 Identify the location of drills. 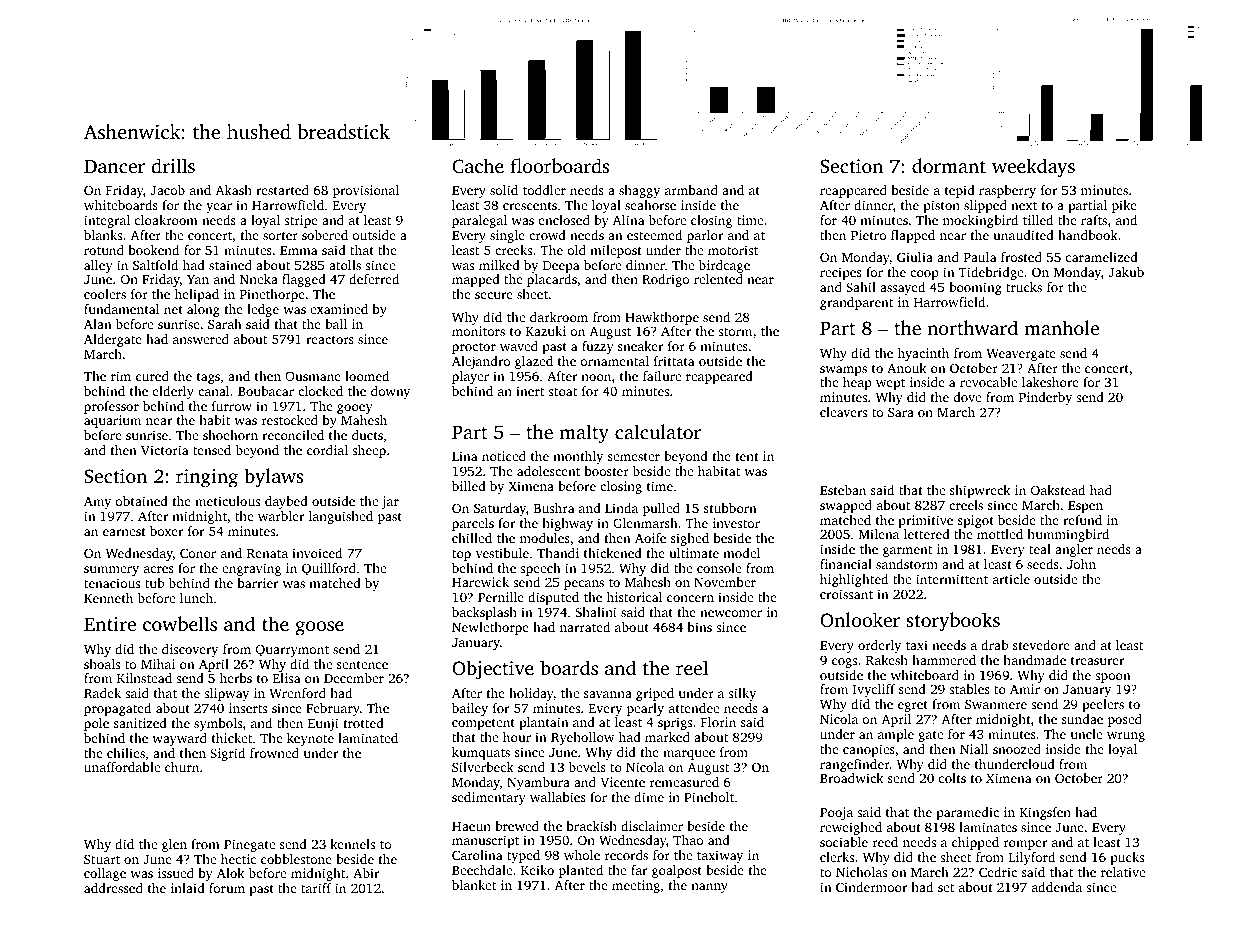
(173, 165).
